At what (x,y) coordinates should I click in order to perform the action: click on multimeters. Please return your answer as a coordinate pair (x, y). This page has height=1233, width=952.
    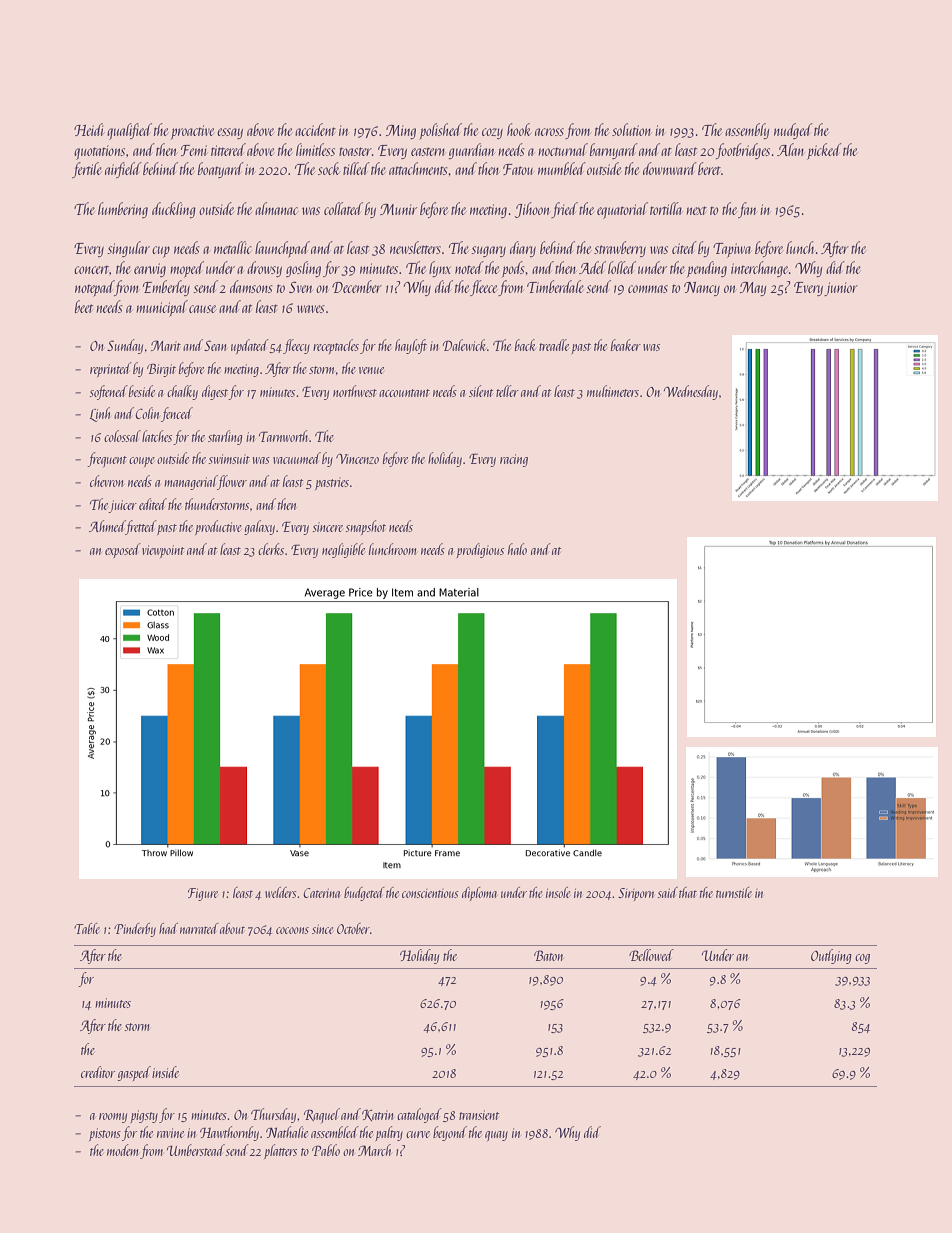
    Looking at the image, I should click on (613, 391).
